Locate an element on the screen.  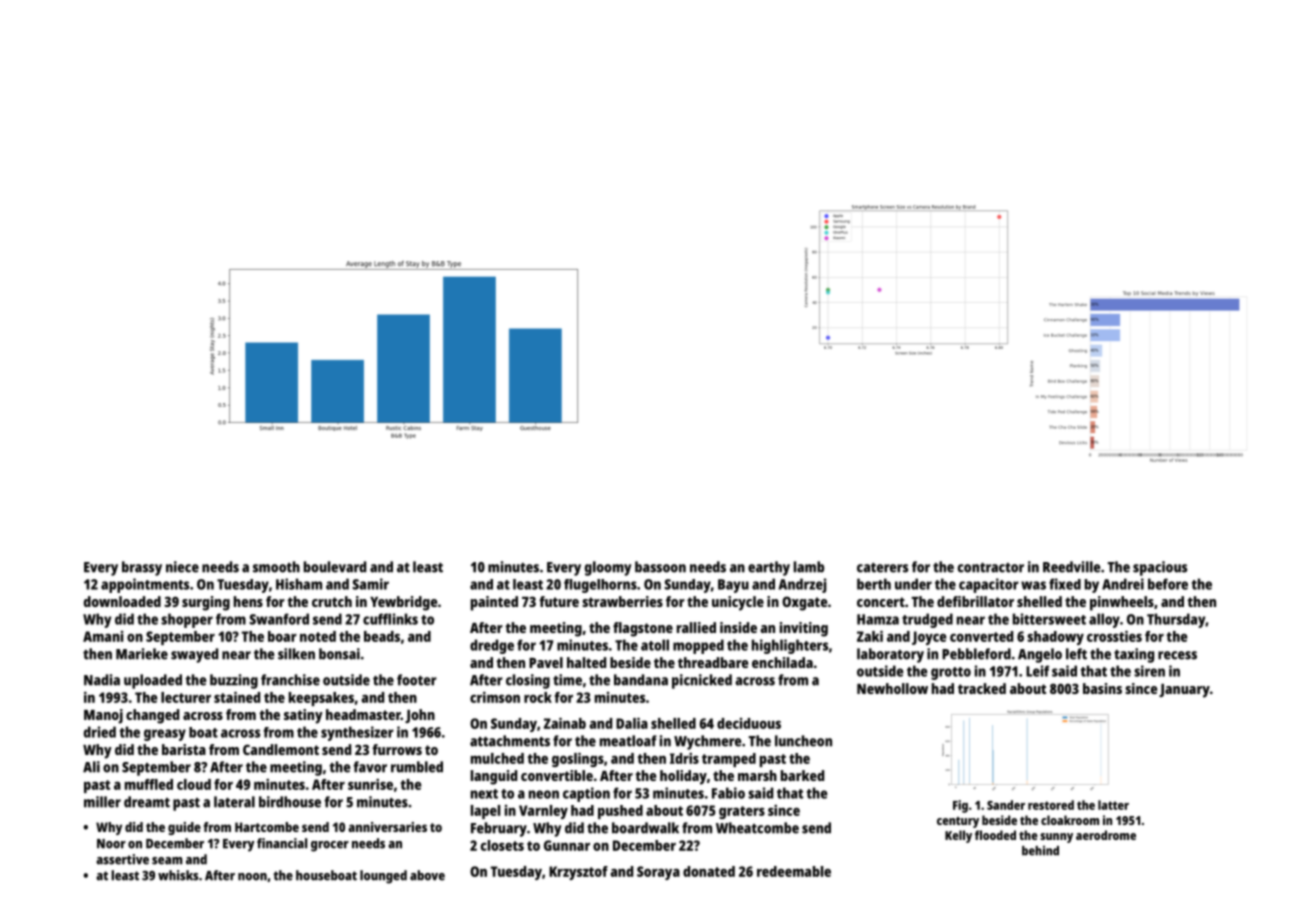
Sander is located at coordinates (1006, 805).
